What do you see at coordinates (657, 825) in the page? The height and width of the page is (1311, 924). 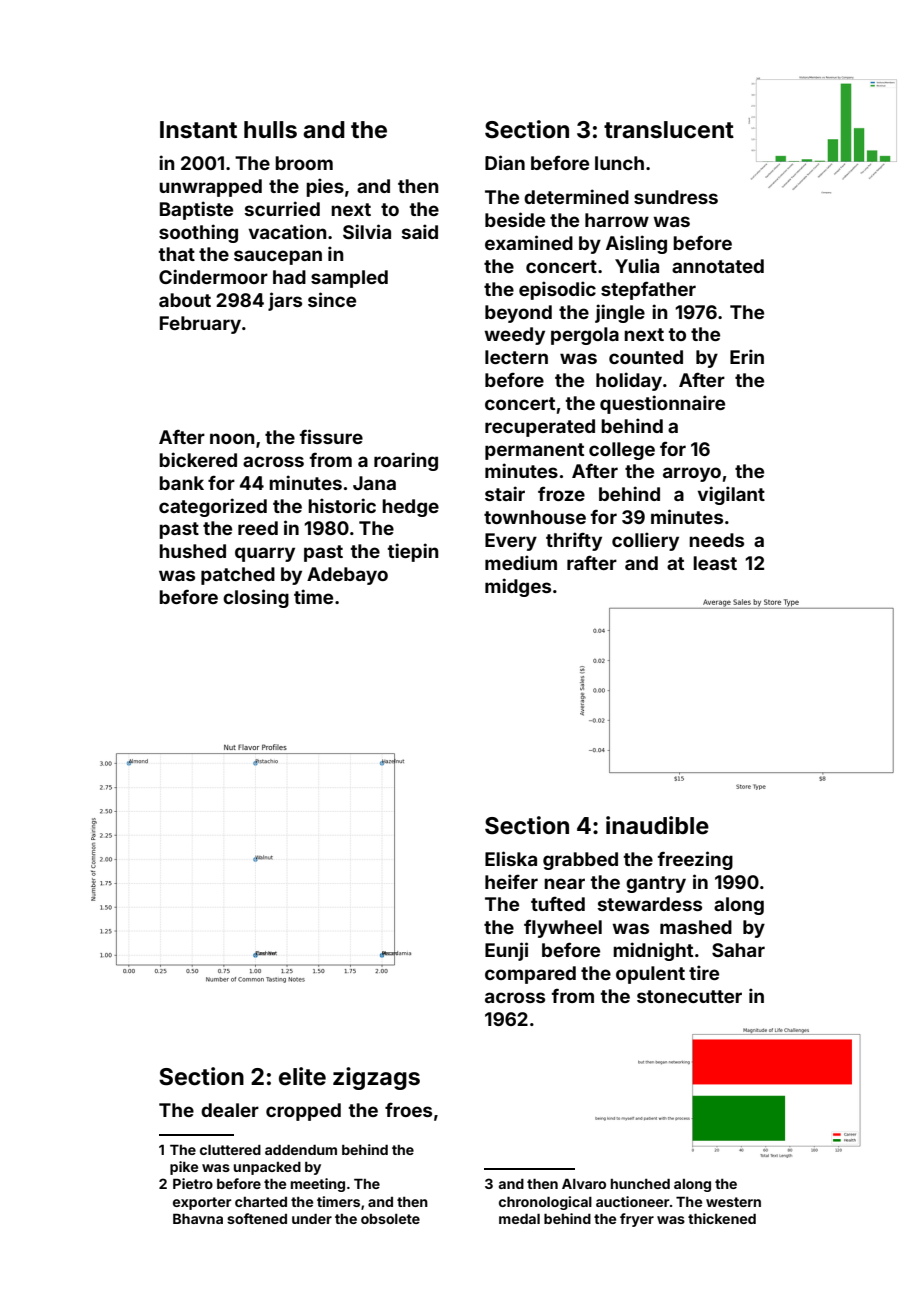 I see `inaudible` at bounding box center [657, 825].
